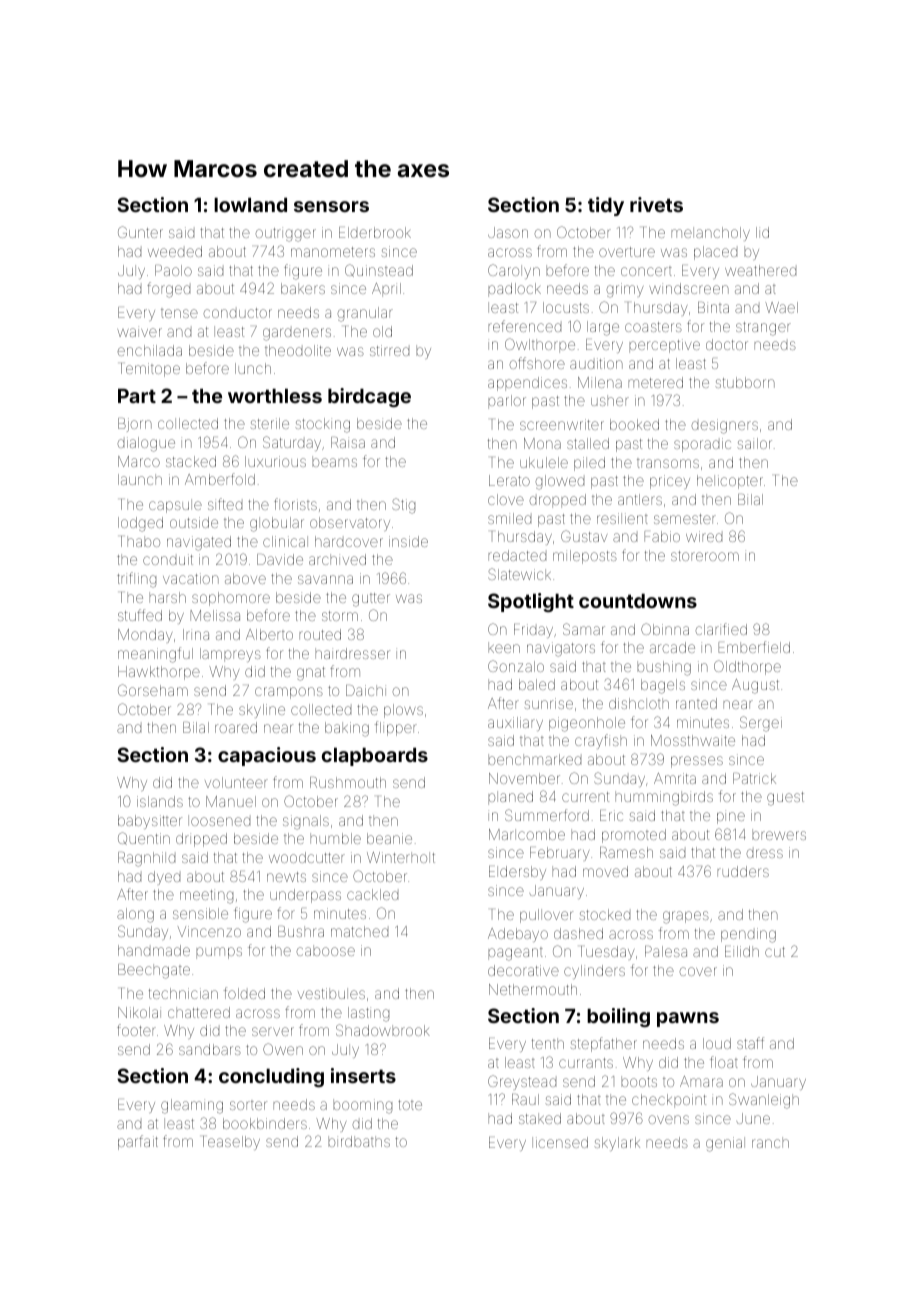  I want to click on Wael, so click(781, 307).
